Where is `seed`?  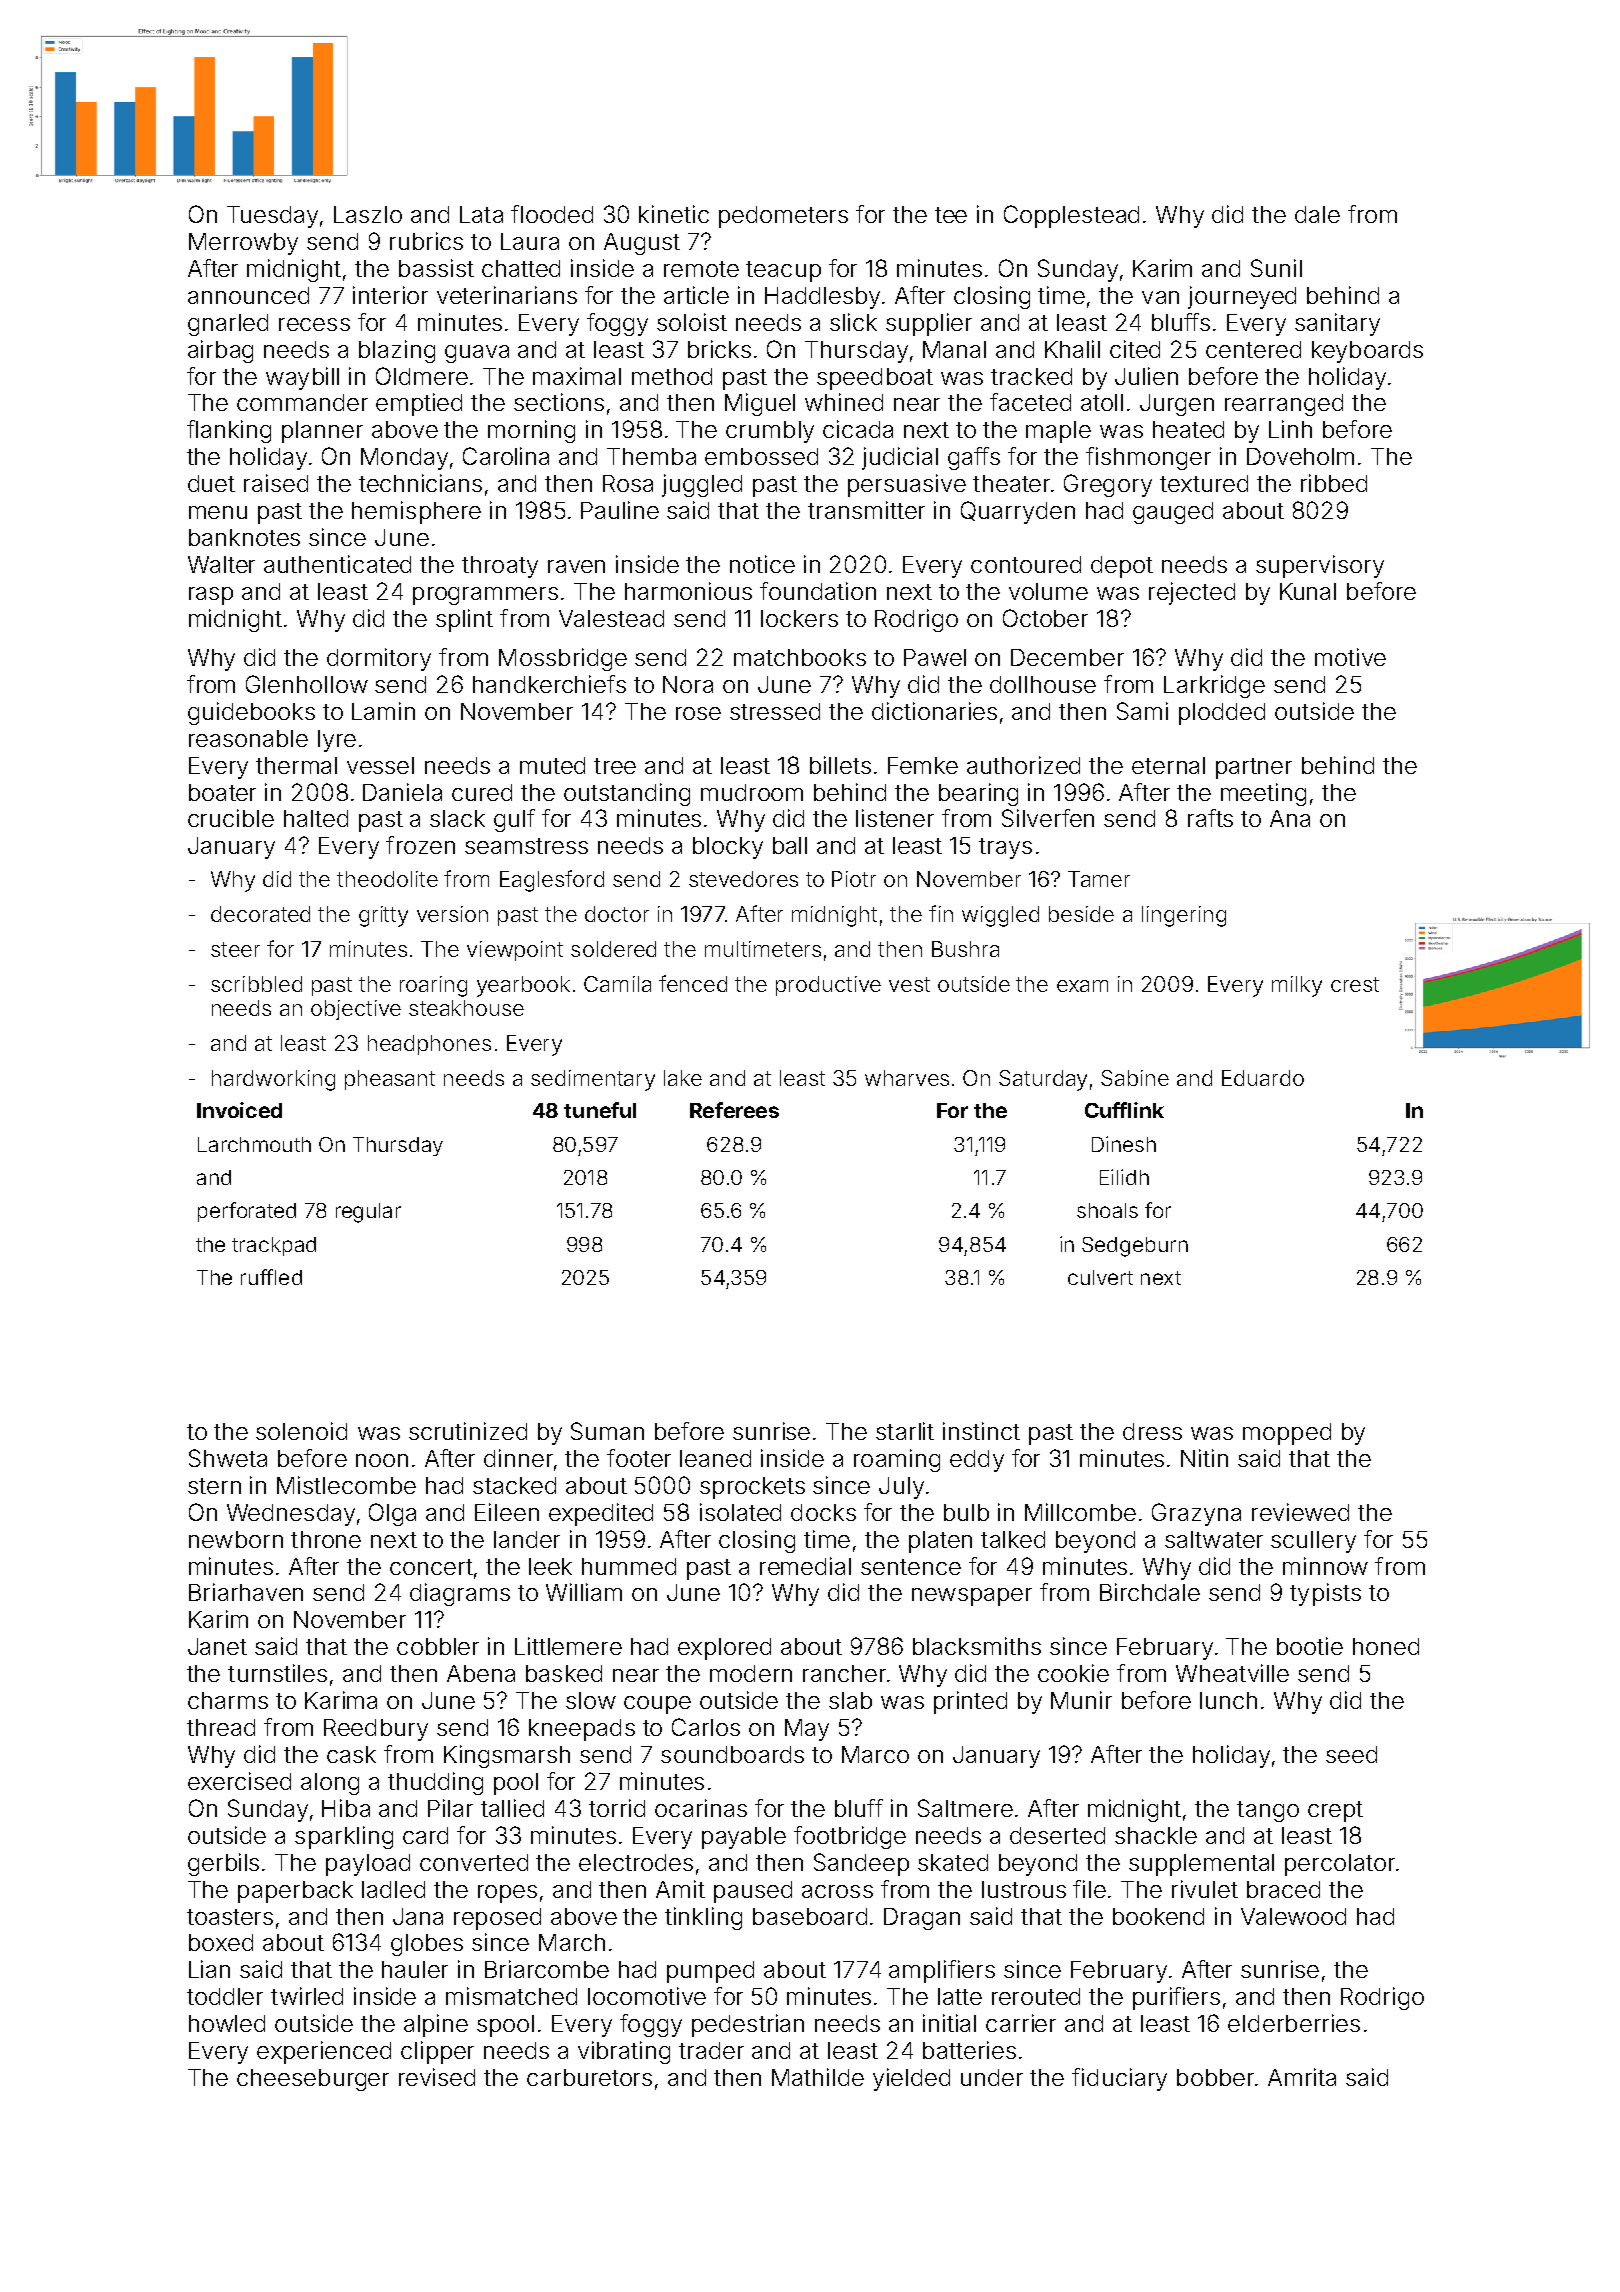 seed is located at coordinates (1351, 1754).
